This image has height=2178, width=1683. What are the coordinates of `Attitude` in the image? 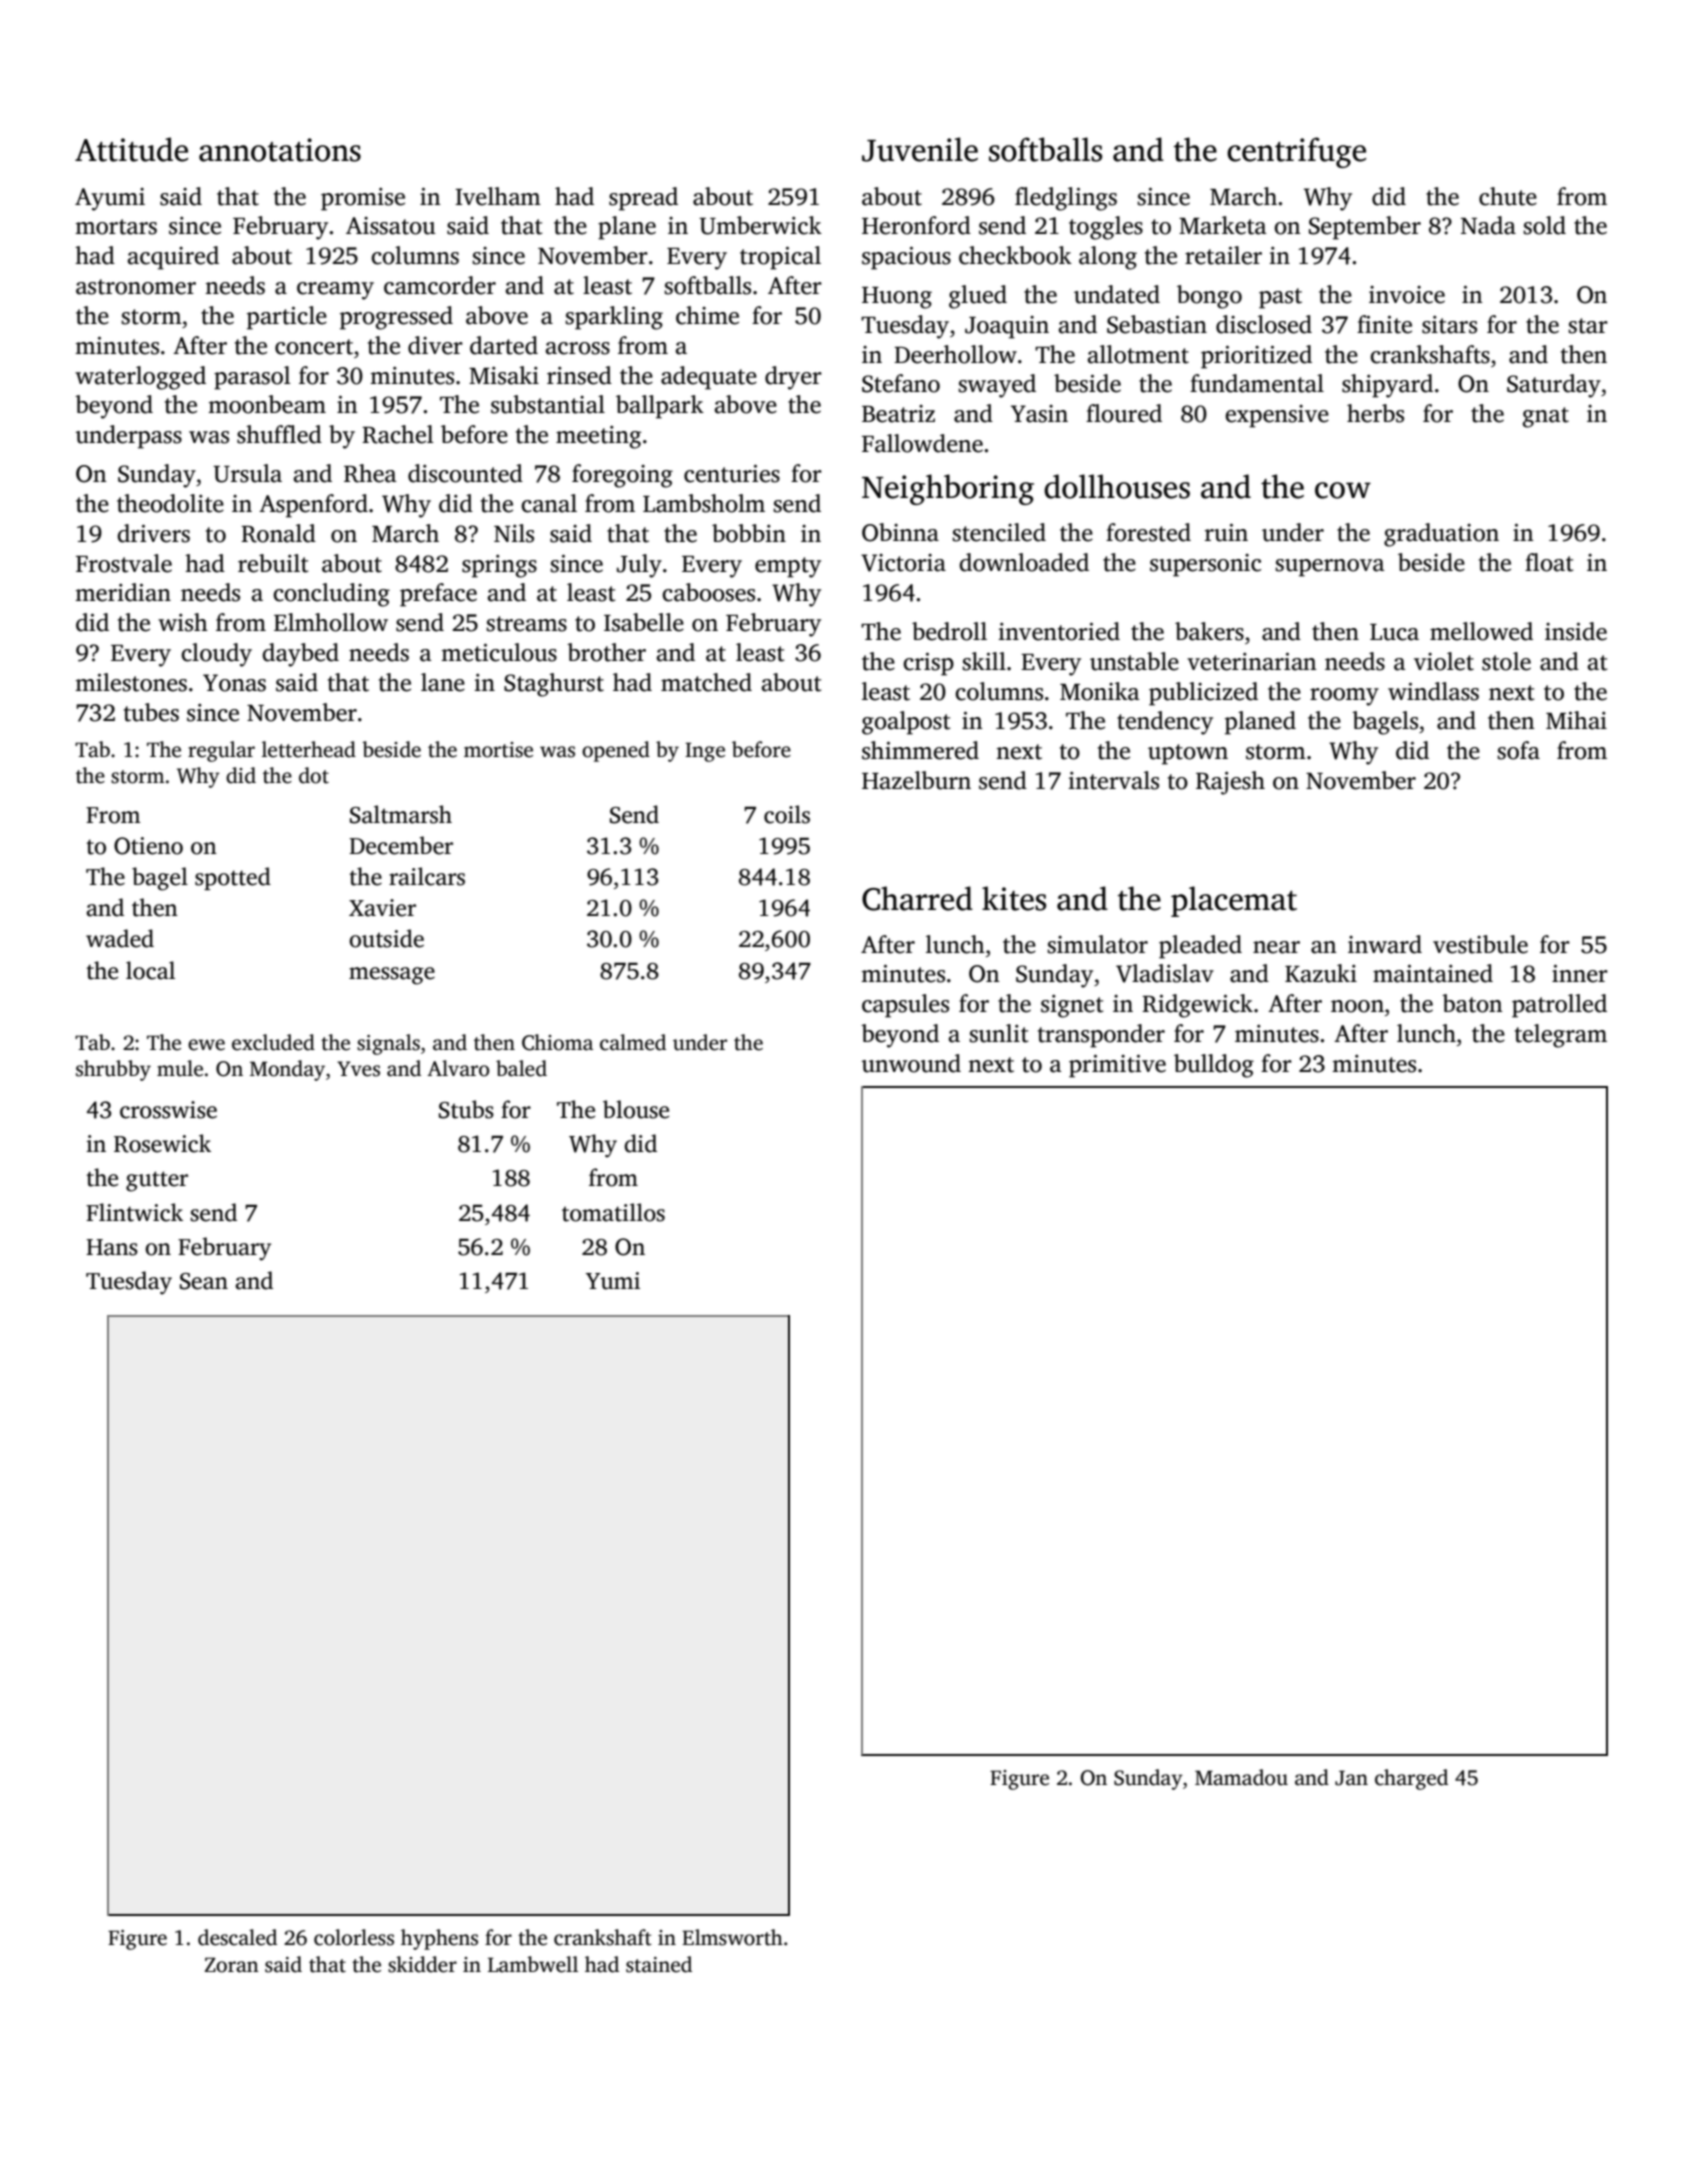 It's located at (131, 149).
